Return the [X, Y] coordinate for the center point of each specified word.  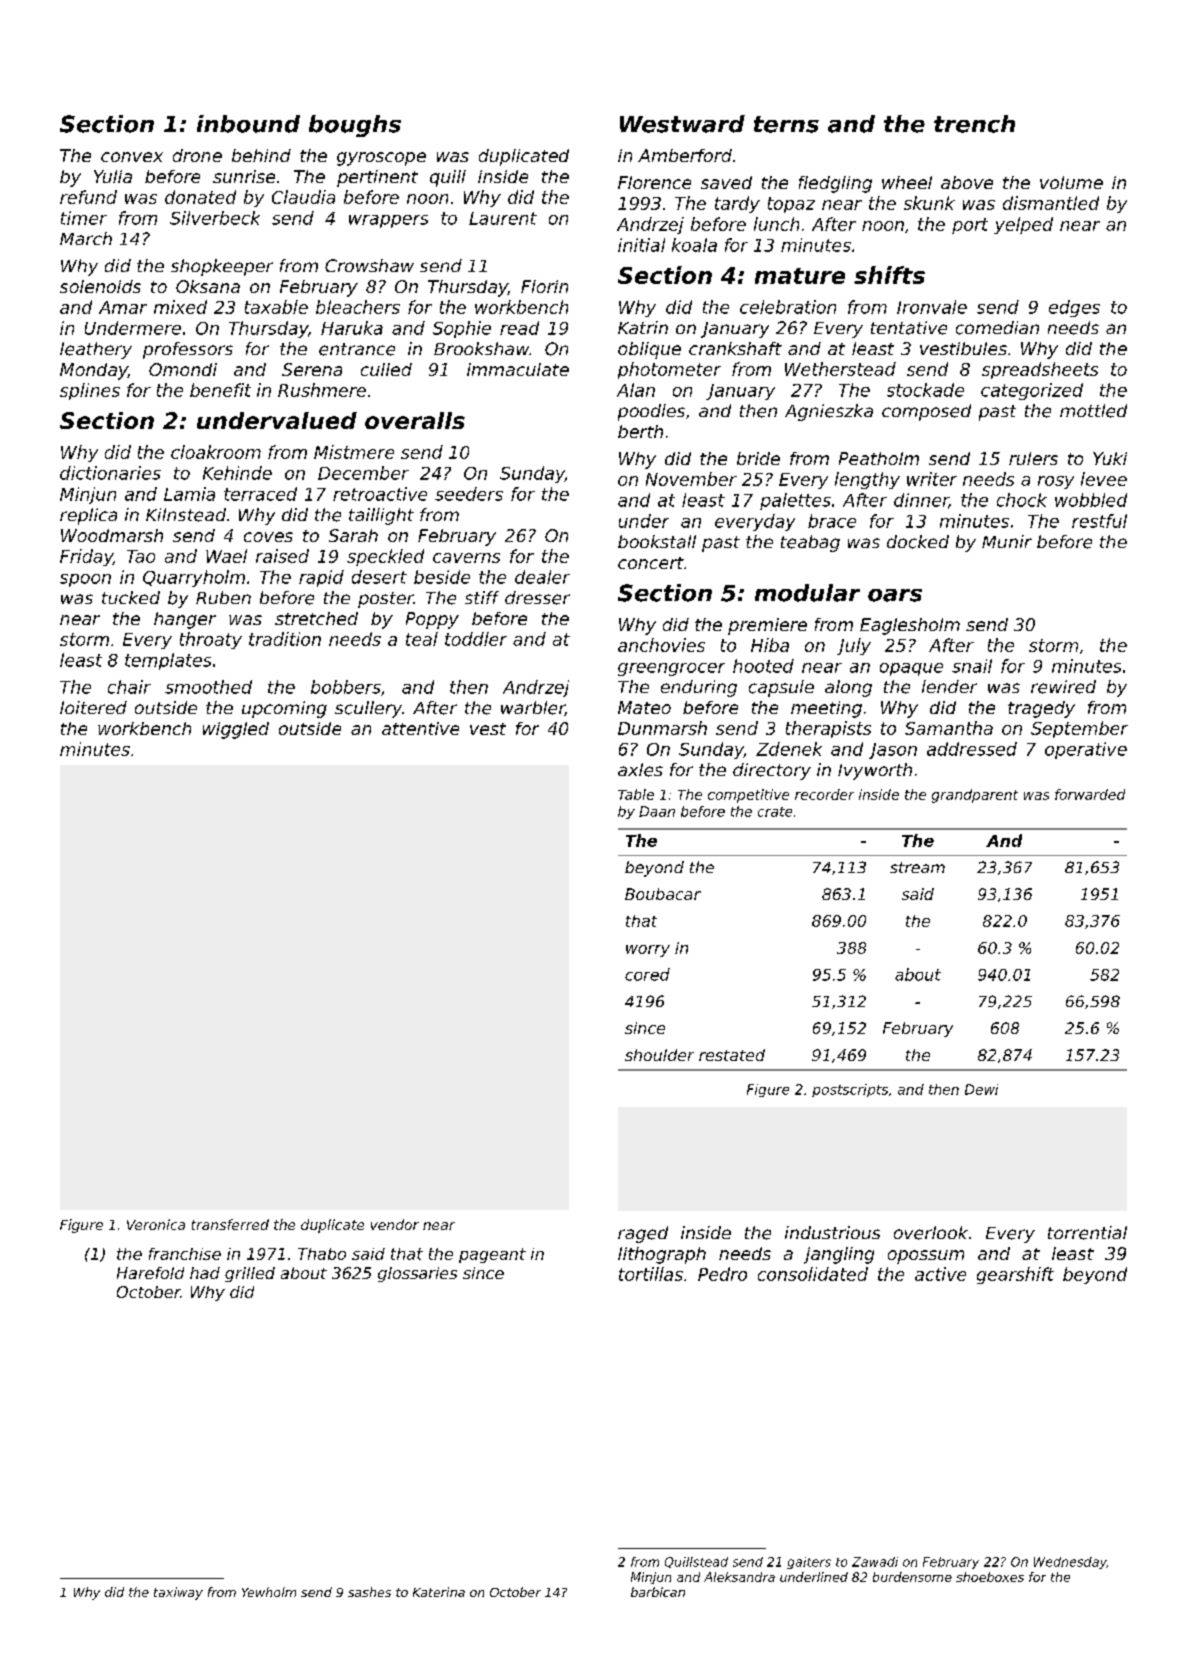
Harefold [150, 1273]
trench [974, 124]
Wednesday [1070, 1563]
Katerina [439, 1592]
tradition [285, 639]
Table [636, 794]
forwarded [1090, 794]
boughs [355, 126]
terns [786, 124]
